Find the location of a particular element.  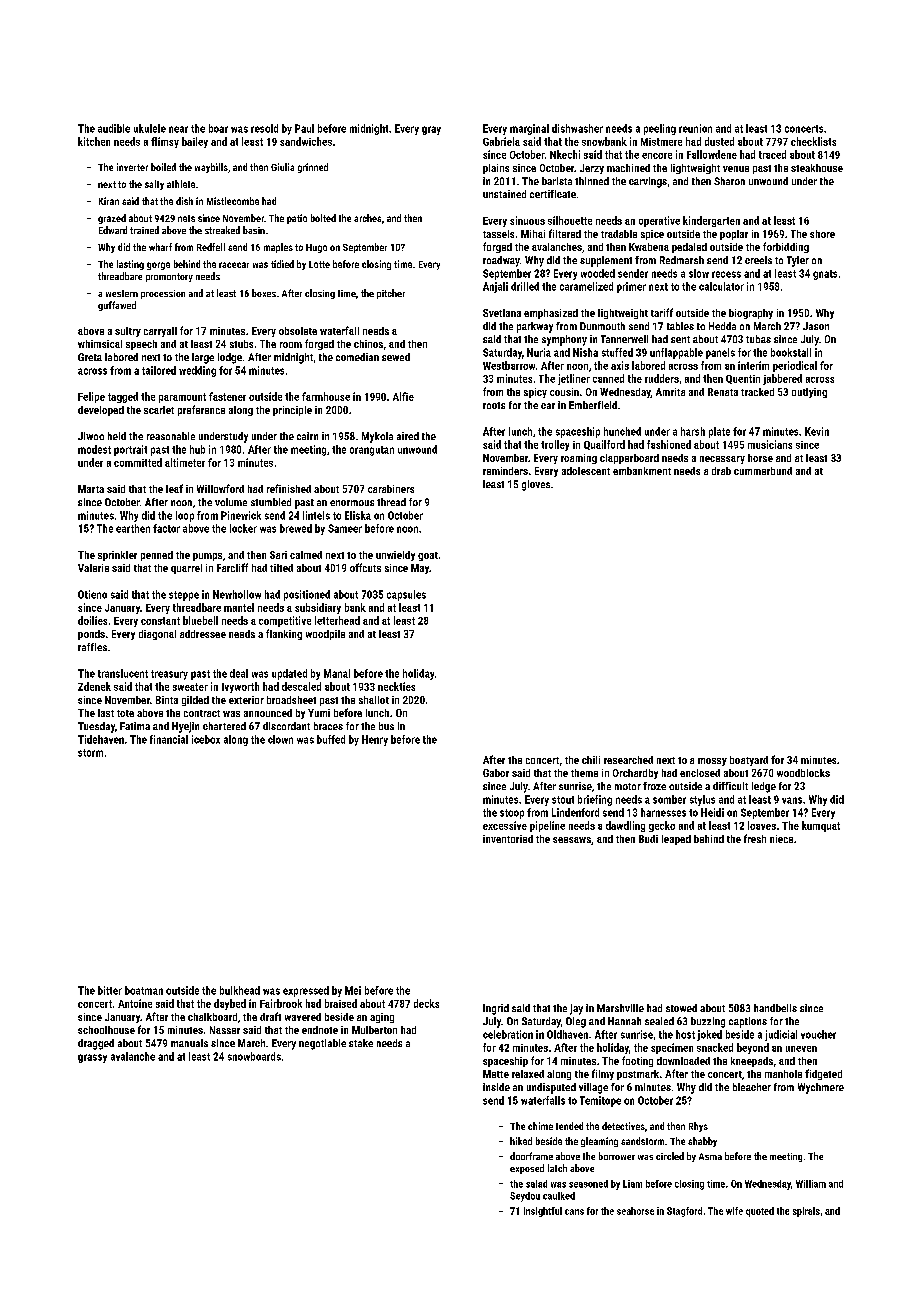

Nkechi is located at coordinates (565, 154).
